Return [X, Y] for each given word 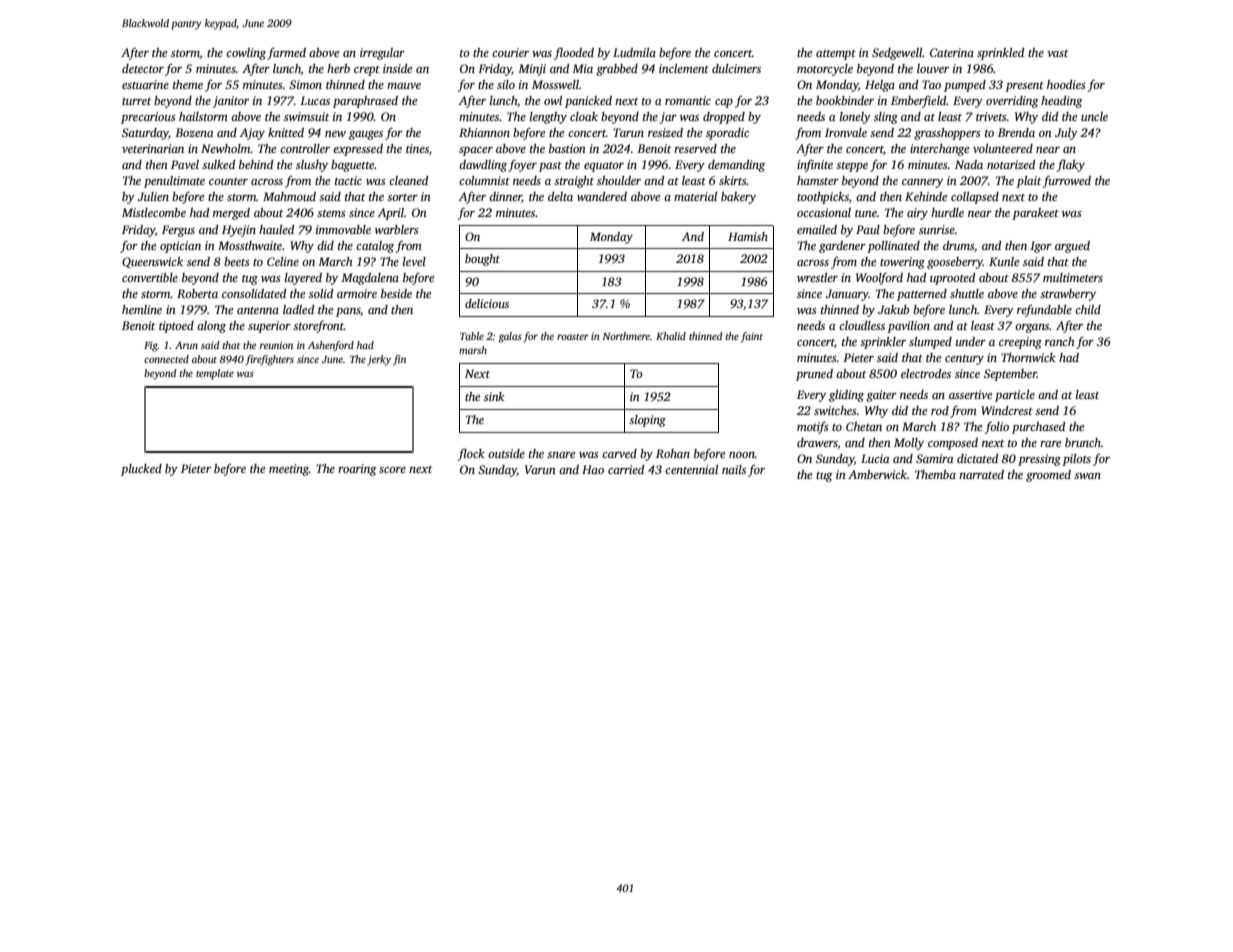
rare [1050, 444]
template [215, 374]
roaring [357, 470]
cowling [246, 54]
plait [1028, 182]
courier [510, 52]
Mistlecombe [154, 212]
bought [482, 260]
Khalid [671, 336]
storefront [318, 326]
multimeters [1073, 277]
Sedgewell [897, 54]
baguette [353, 166]
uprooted [952, 279]
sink [494, 396]
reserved [695, 148]
